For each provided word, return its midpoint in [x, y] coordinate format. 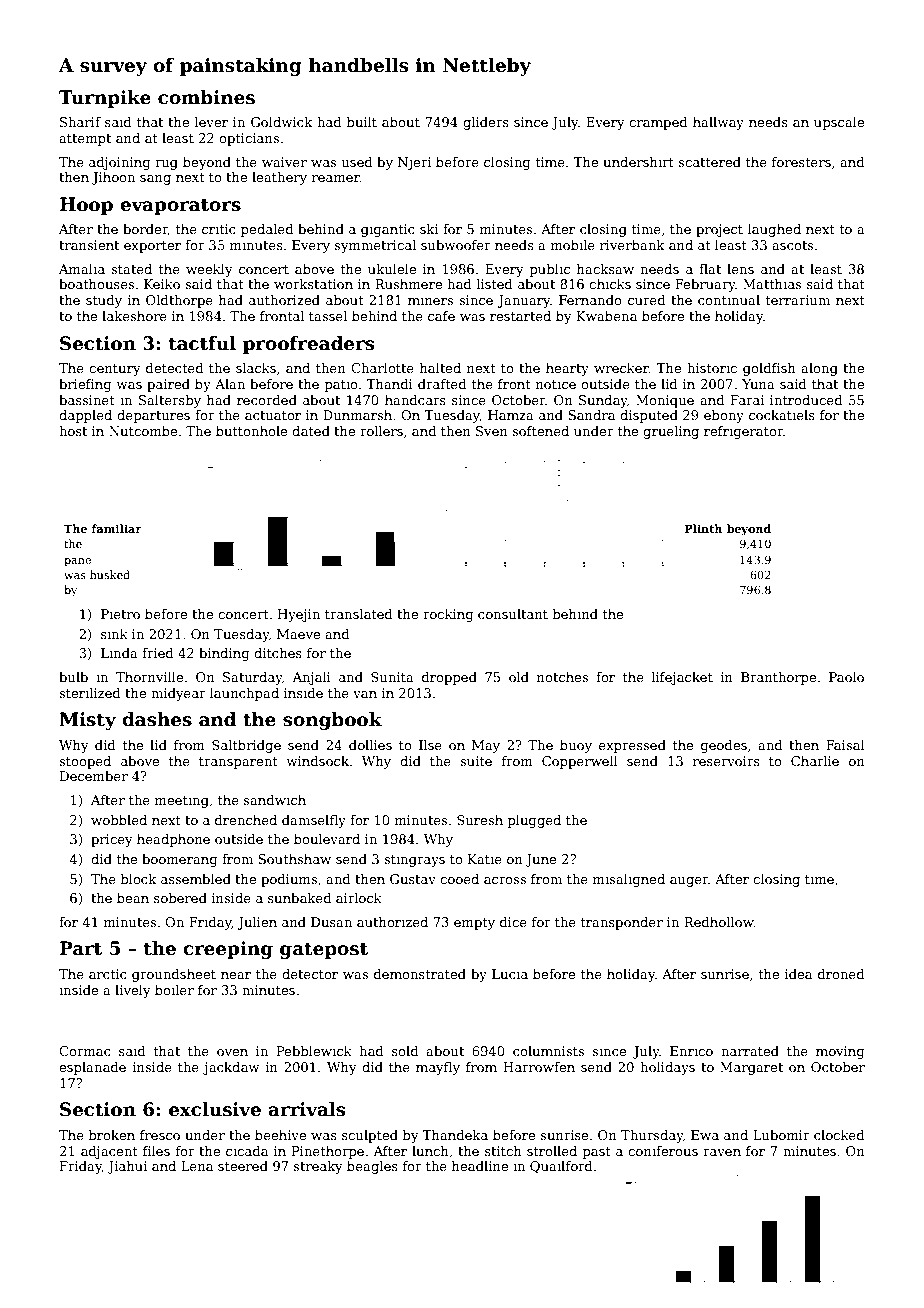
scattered [709, 162]
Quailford [561, 1167]
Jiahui [127, 1167]
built [362, 122]
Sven [492, 431]
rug [166, 165]
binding [224, 654]
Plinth [703, 528]
